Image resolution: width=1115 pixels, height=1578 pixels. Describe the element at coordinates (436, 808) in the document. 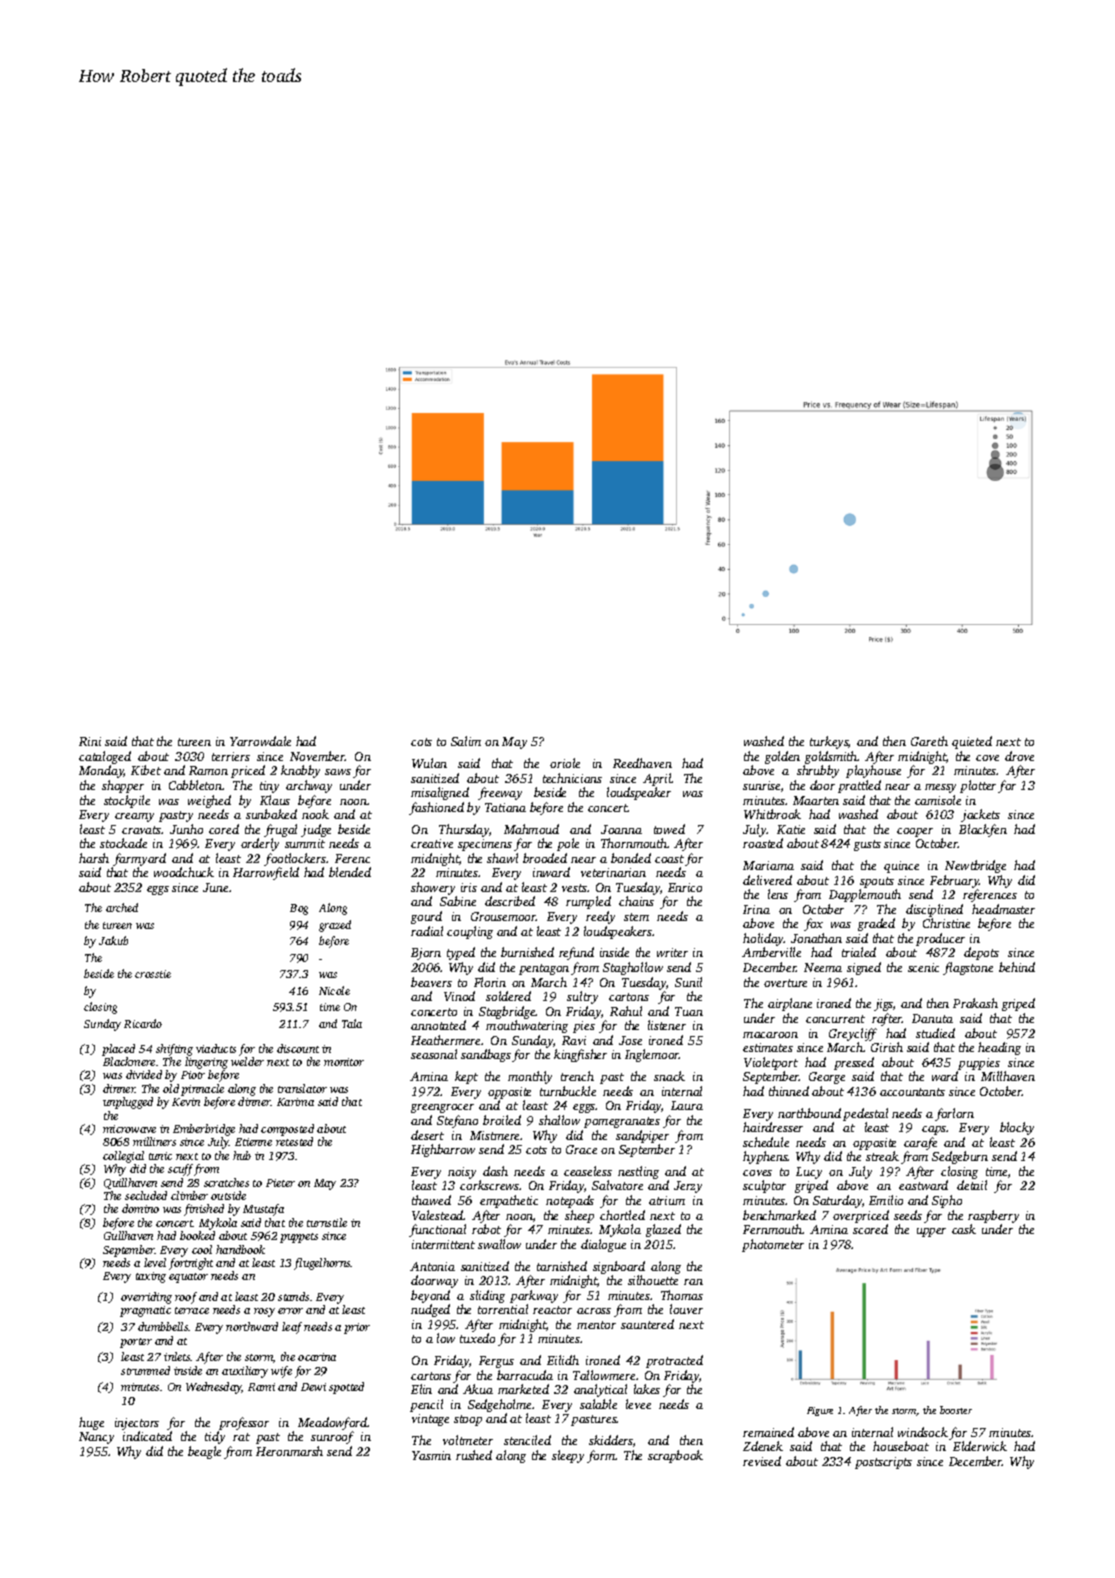

I see `fashioned` at that location.
